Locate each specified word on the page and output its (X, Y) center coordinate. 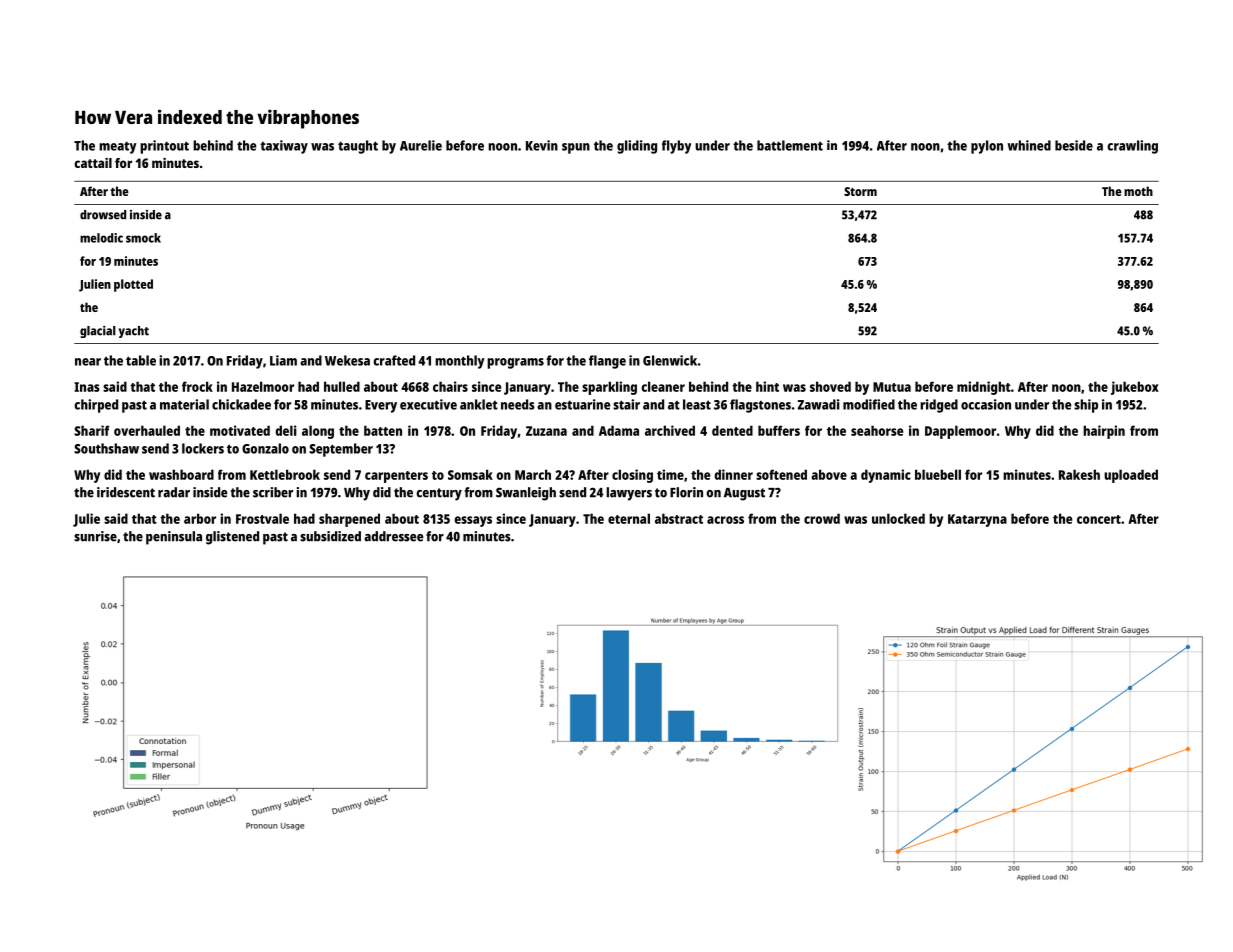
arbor (200, 518)
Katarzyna (977, 520)
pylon (987, 147)
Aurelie (421, 145)
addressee (393, 536)
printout (164, 147)
